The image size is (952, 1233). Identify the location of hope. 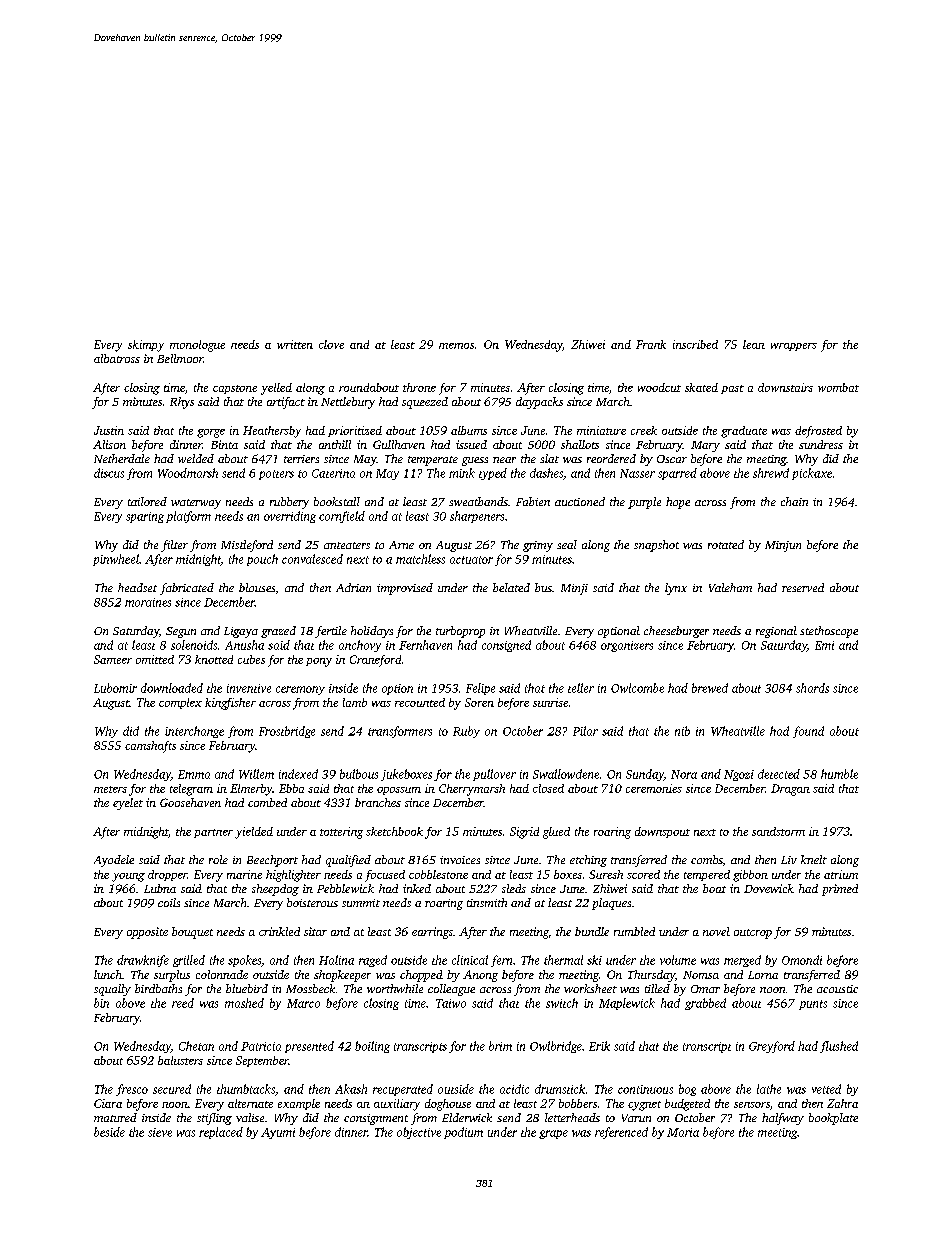
(678, 503).
